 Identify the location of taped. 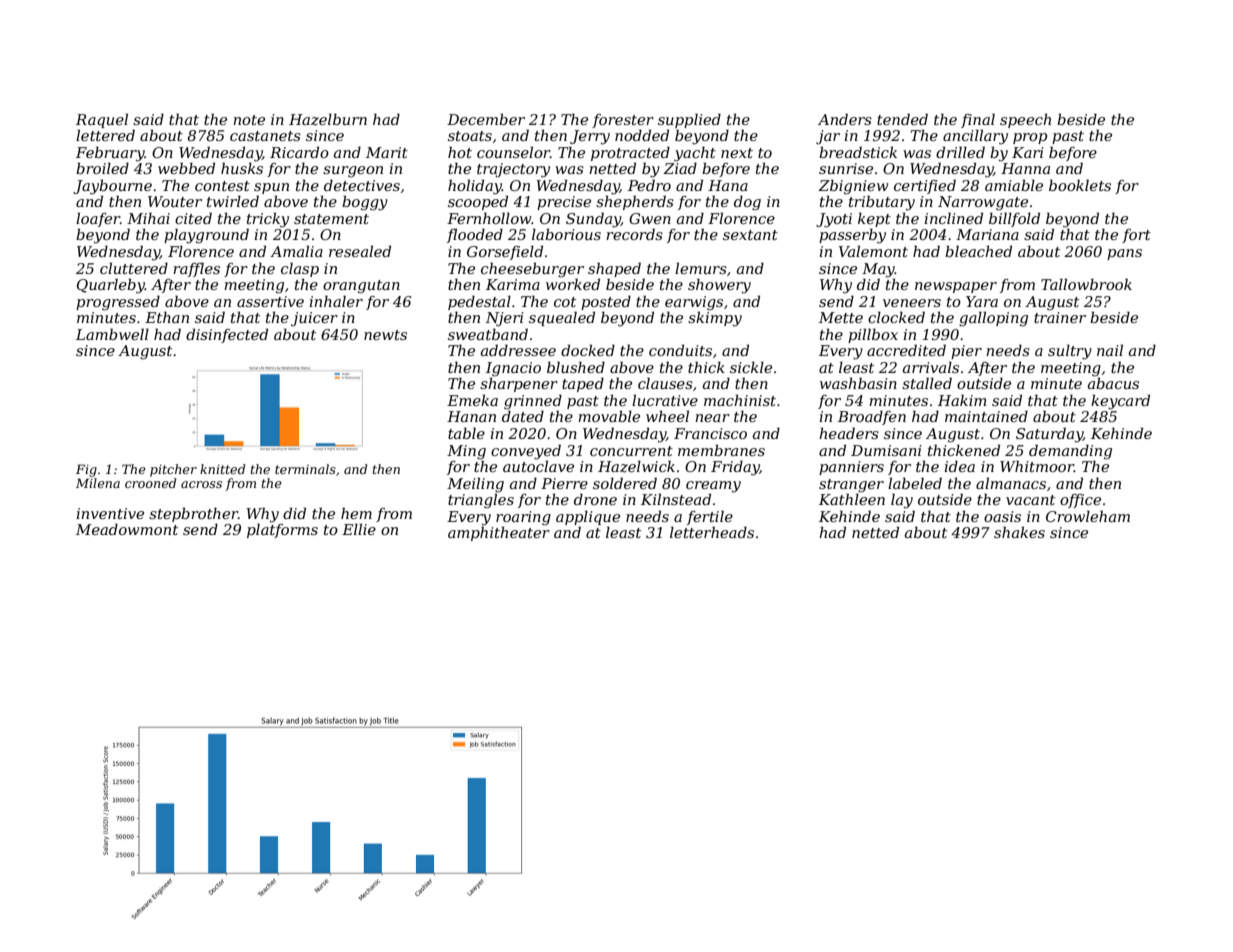
(583, 384).
